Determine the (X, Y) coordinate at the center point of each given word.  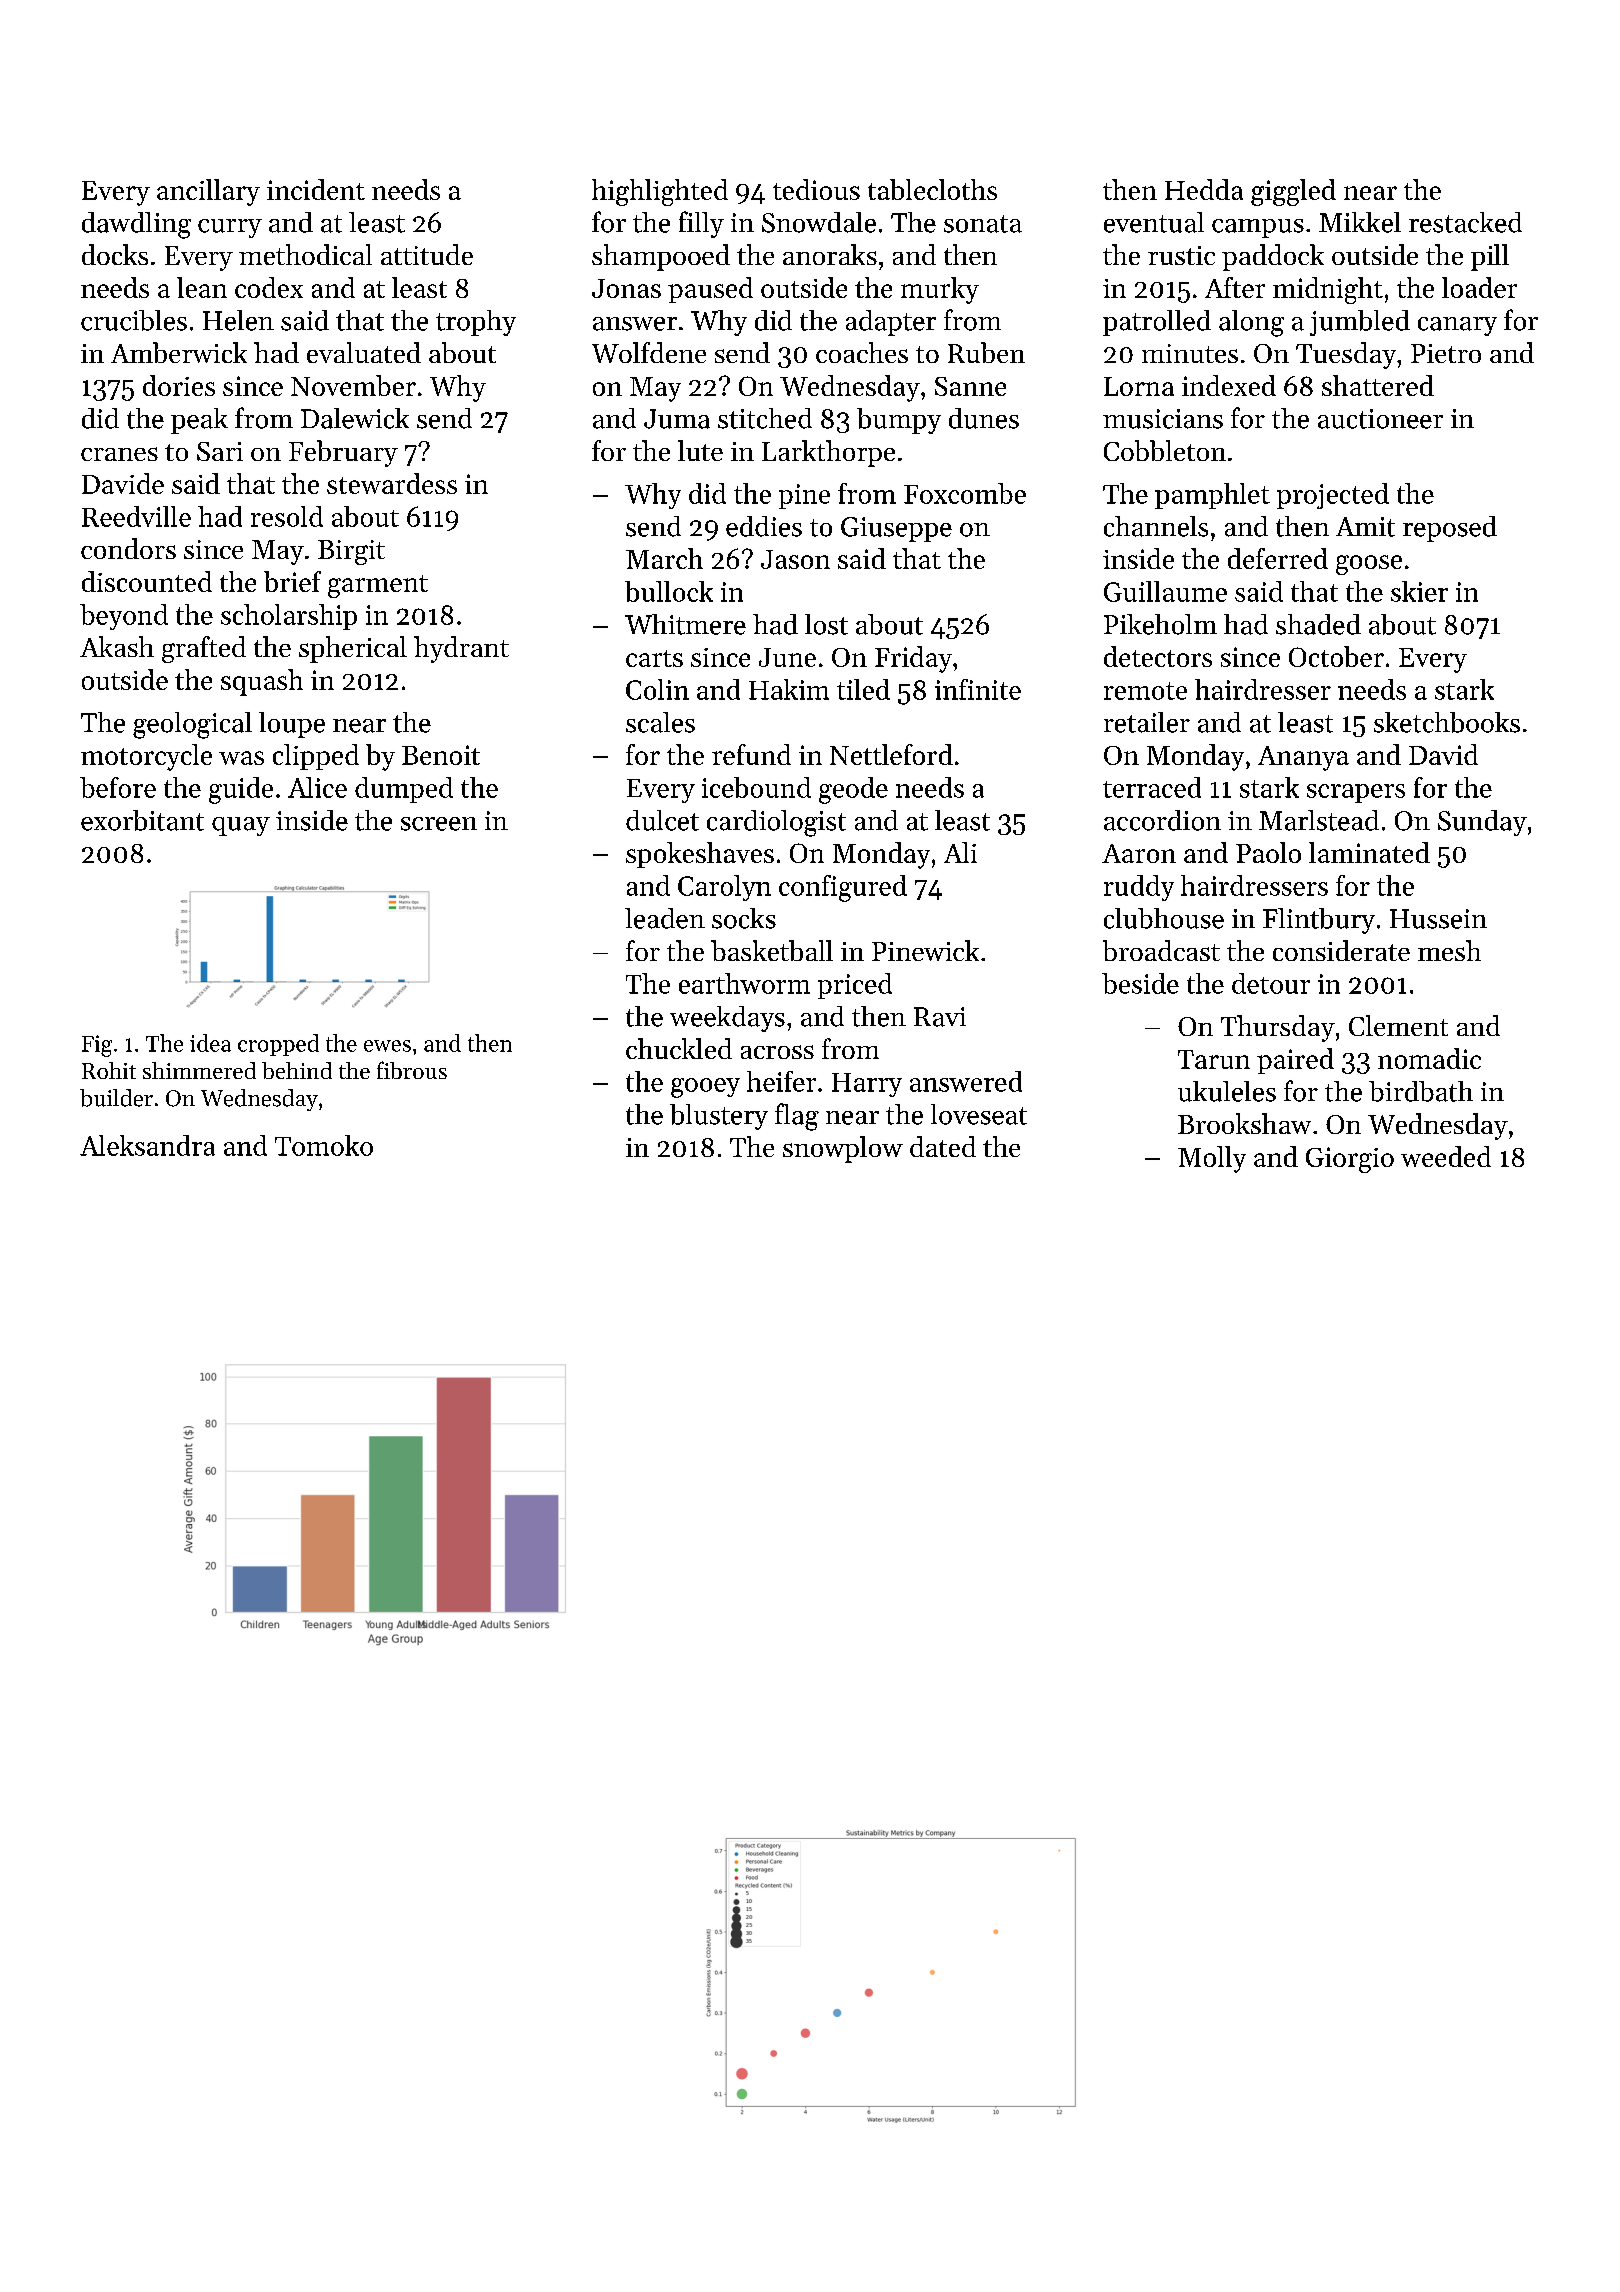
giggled (1293, 192)
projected (1333, 496)
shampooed (661, 257)
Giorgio (1350, 1160)
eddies (764, 526)
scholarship (289, 617)
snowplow (843, 1149)
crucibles (134, 320)
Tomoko (324, 1145)
